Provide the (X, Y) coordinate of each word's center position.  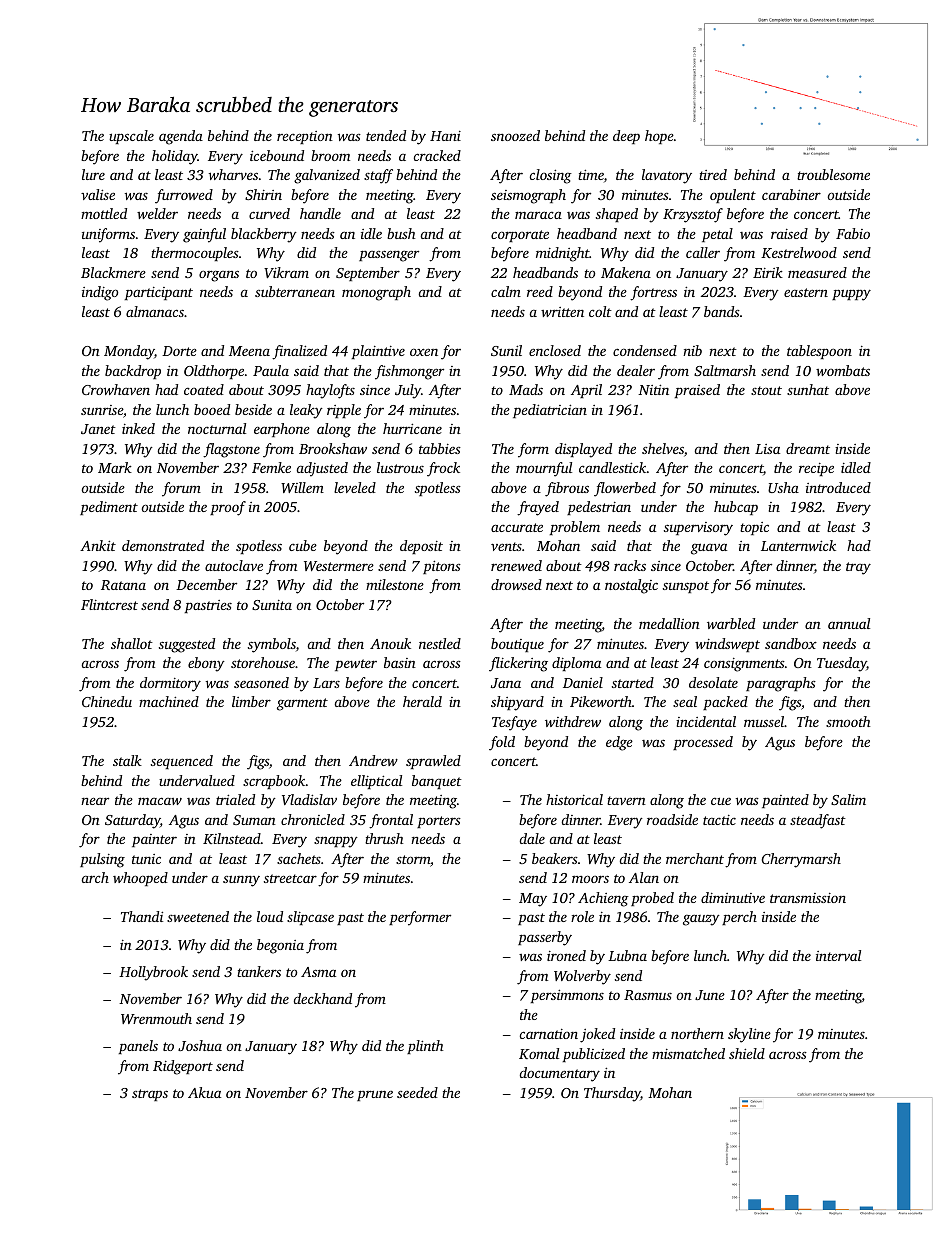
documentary (560, 1074)
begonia (280, 946)
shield (747, 1053)
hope (659, 137)
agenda (181, 137)
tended (386, 135)
